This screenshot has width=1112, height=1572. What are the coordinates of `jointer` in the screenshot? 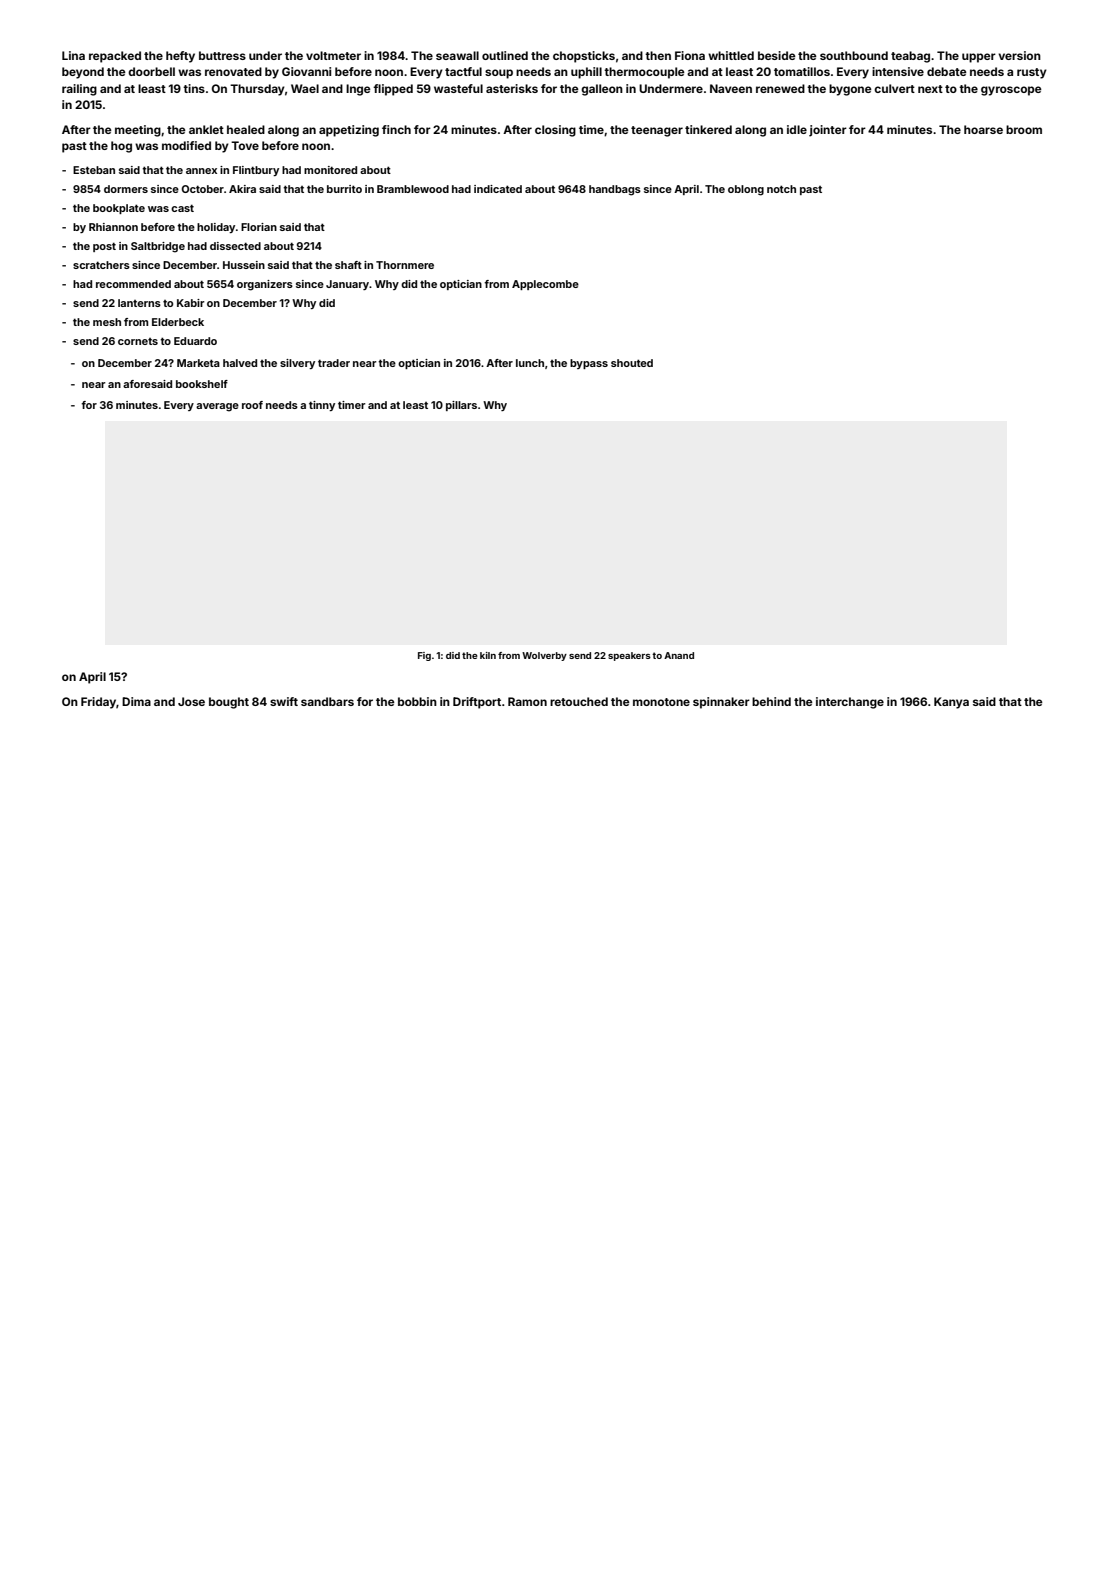 It's located at (828, 131).
